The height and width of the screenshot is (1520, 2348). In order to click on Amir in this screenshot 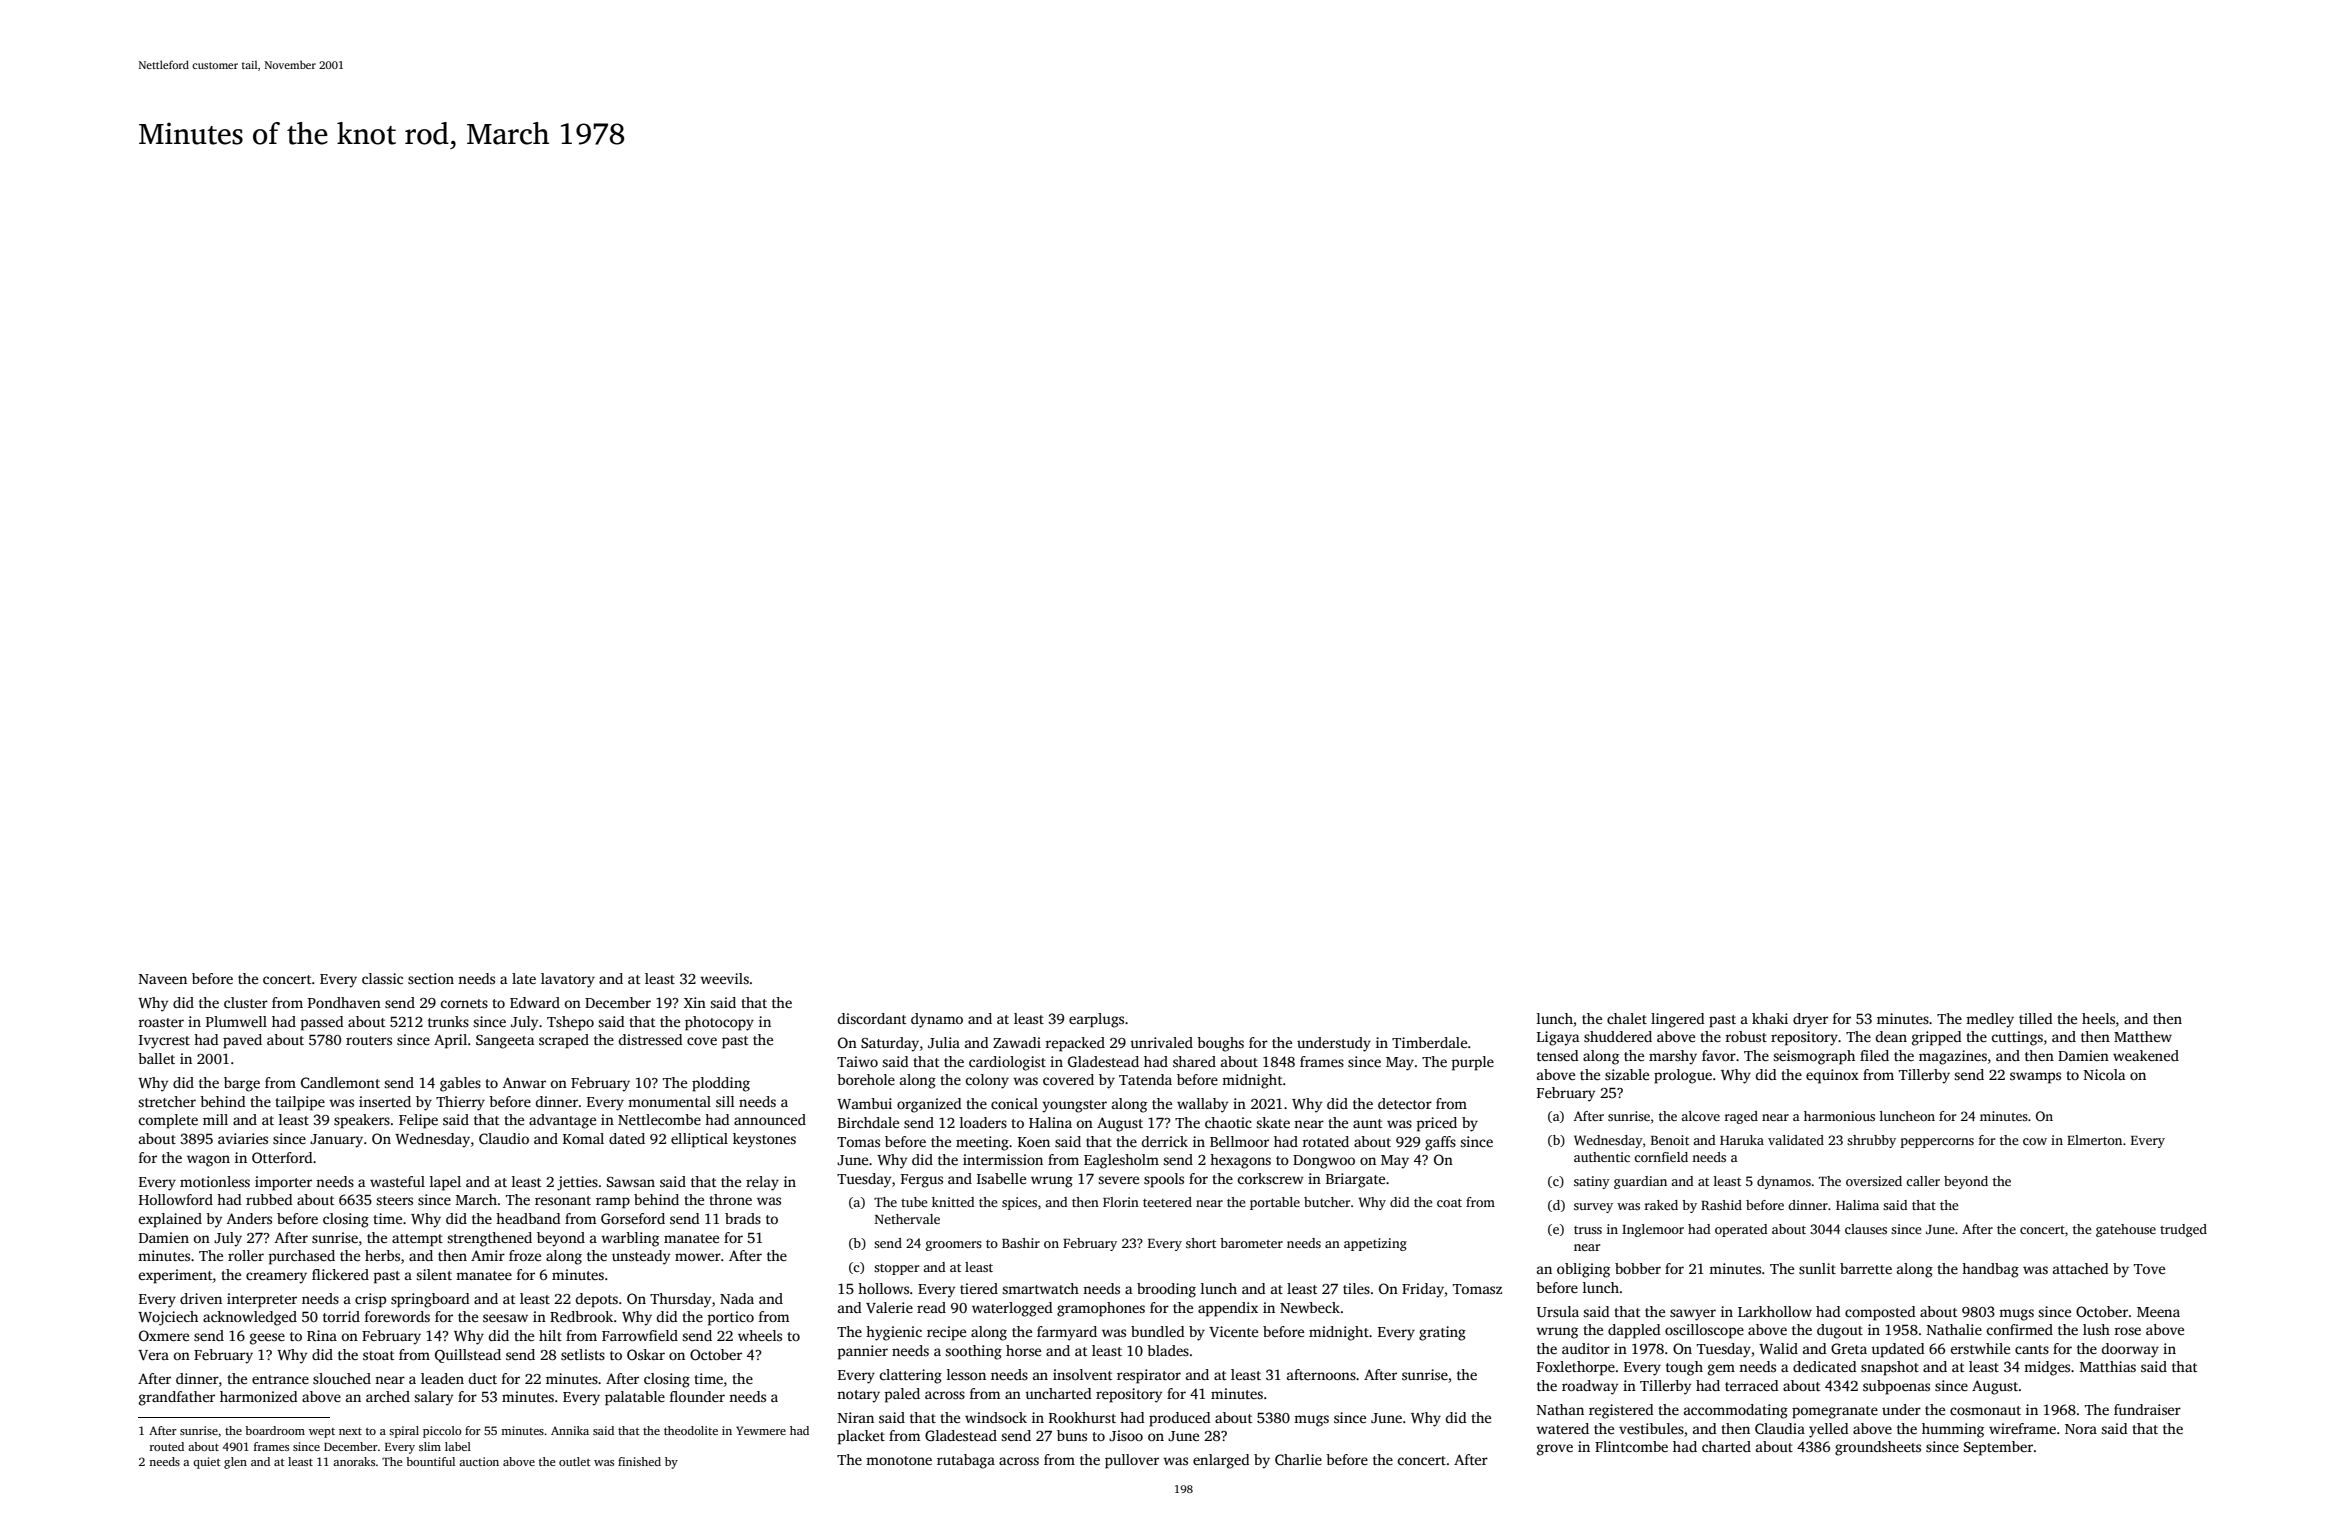, I will do `click(488, 1255)`.
